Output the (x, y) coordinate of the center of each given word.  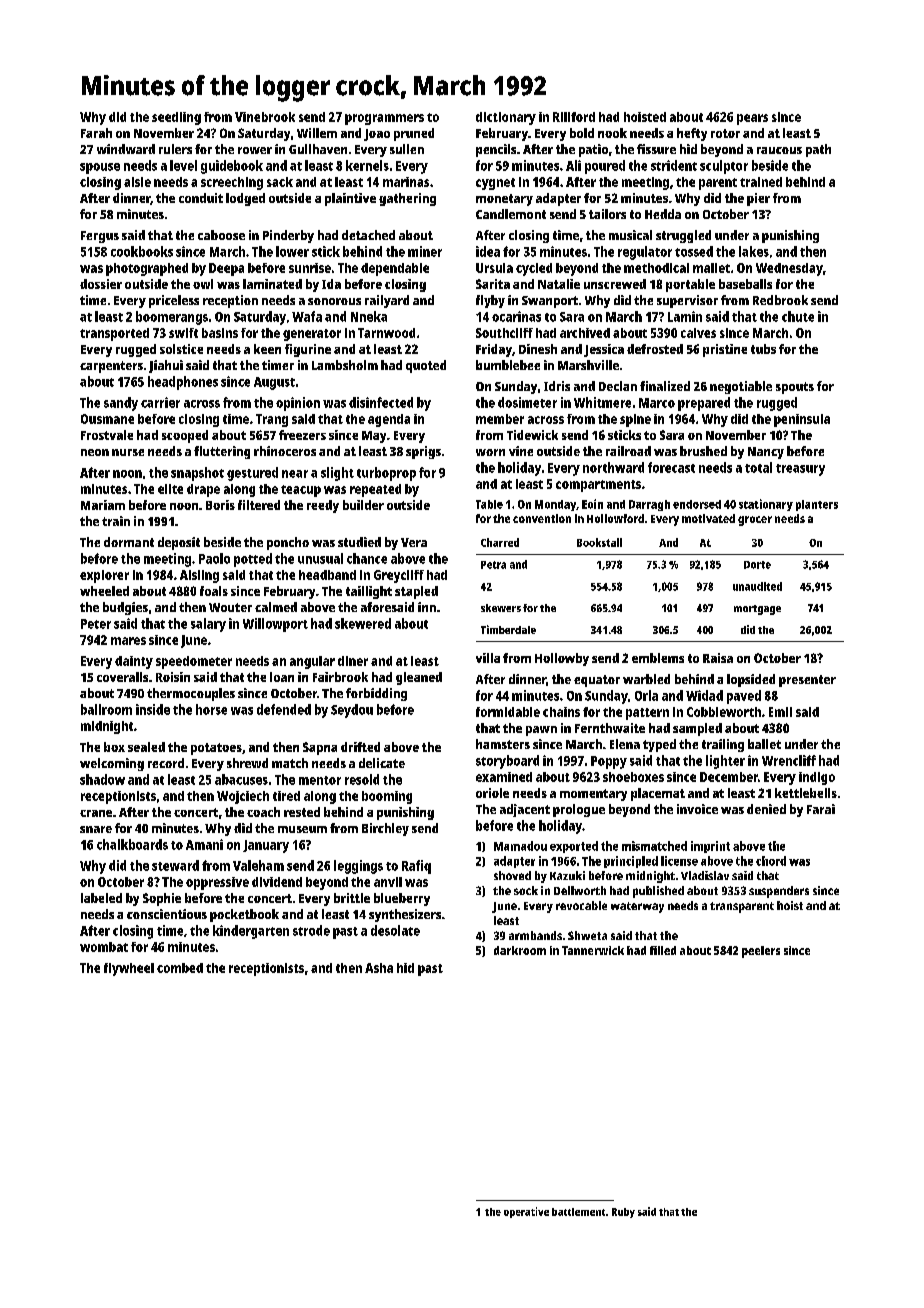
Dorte (757, 565)
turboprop (386, 474)
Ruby (623, 1213)
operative (526, 1212)
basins (220, 333)
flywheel (129, 969)
